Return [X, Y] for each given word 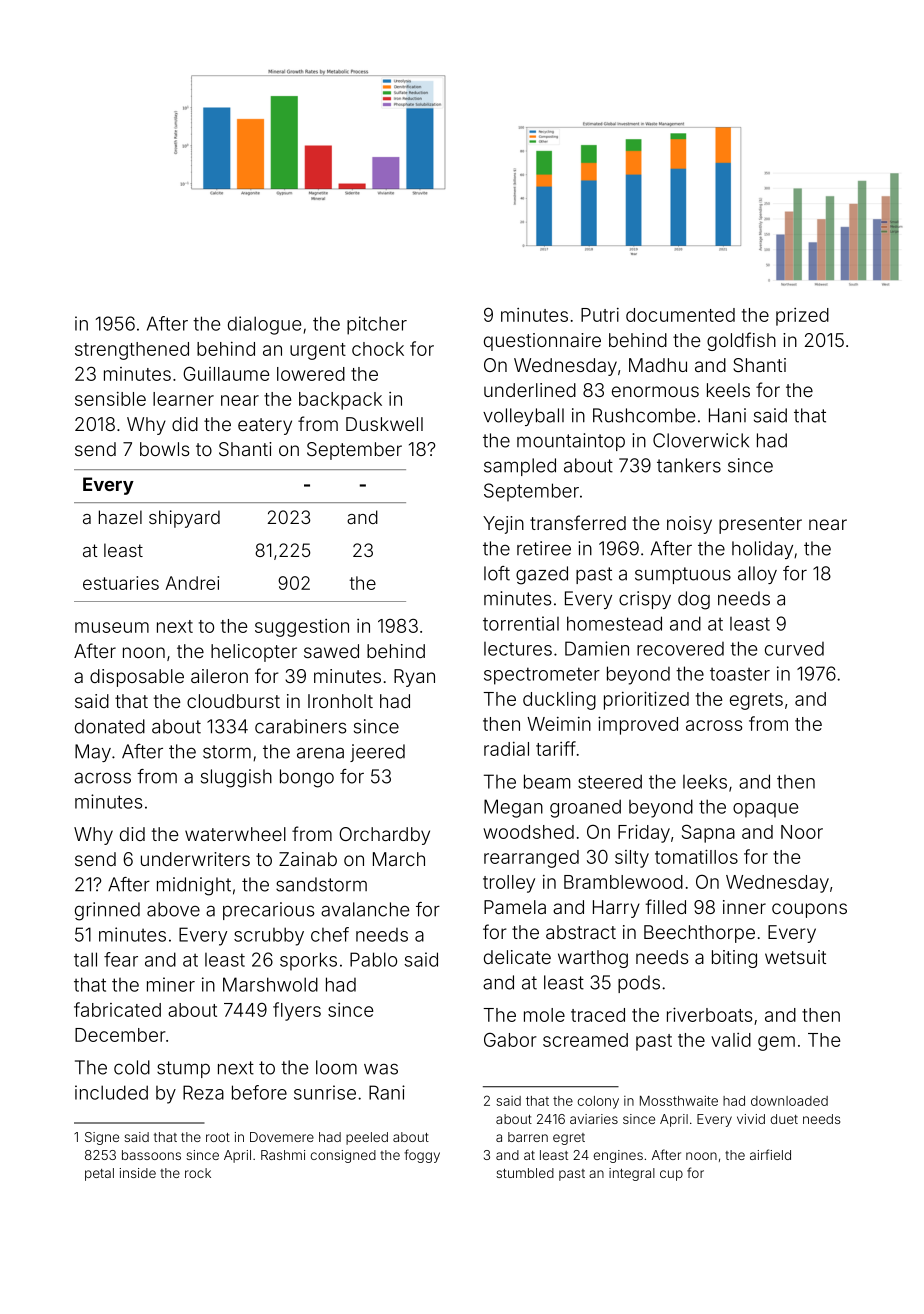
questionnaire [542, 342]
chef [330, 934]
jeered [377, 753]
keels [728, 390]
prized [802, 317]
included [111, 1092]
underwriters [195, 859]
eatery [265, 426]
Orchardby [384, 836]
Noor [802, 832]
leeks [705, 781]
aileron [219, 676]
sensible [110, 399]
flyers [297, 1011]
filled [666, 906]
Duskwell [384, 424]
